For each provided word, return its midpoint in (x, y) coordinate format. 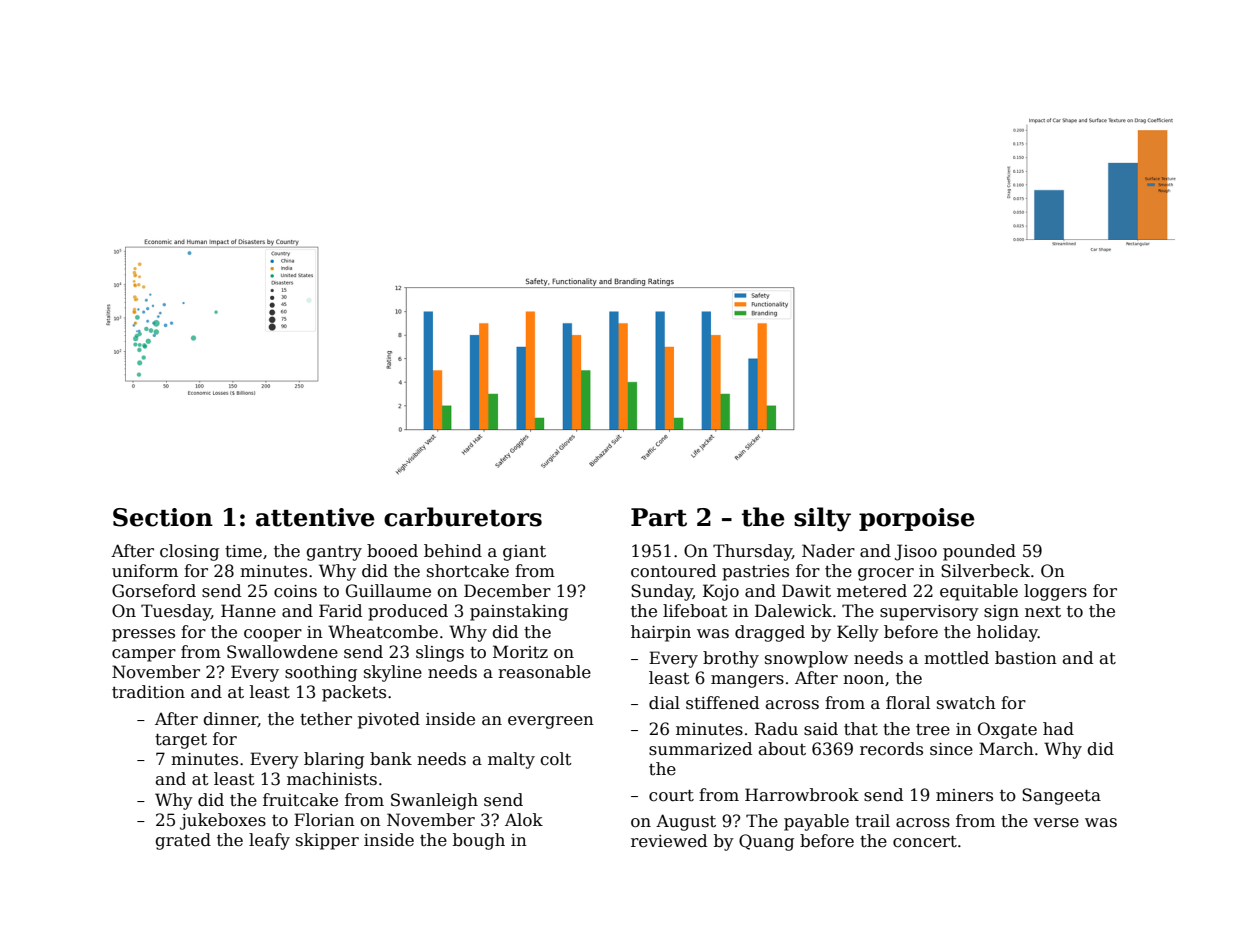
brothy (731, 659)
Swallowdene (282, 652)
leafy (269, 841)
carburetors (463, 517)
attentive (315, 517)
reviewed (669, 841)
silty (822, 519)
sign (1001, 613)
